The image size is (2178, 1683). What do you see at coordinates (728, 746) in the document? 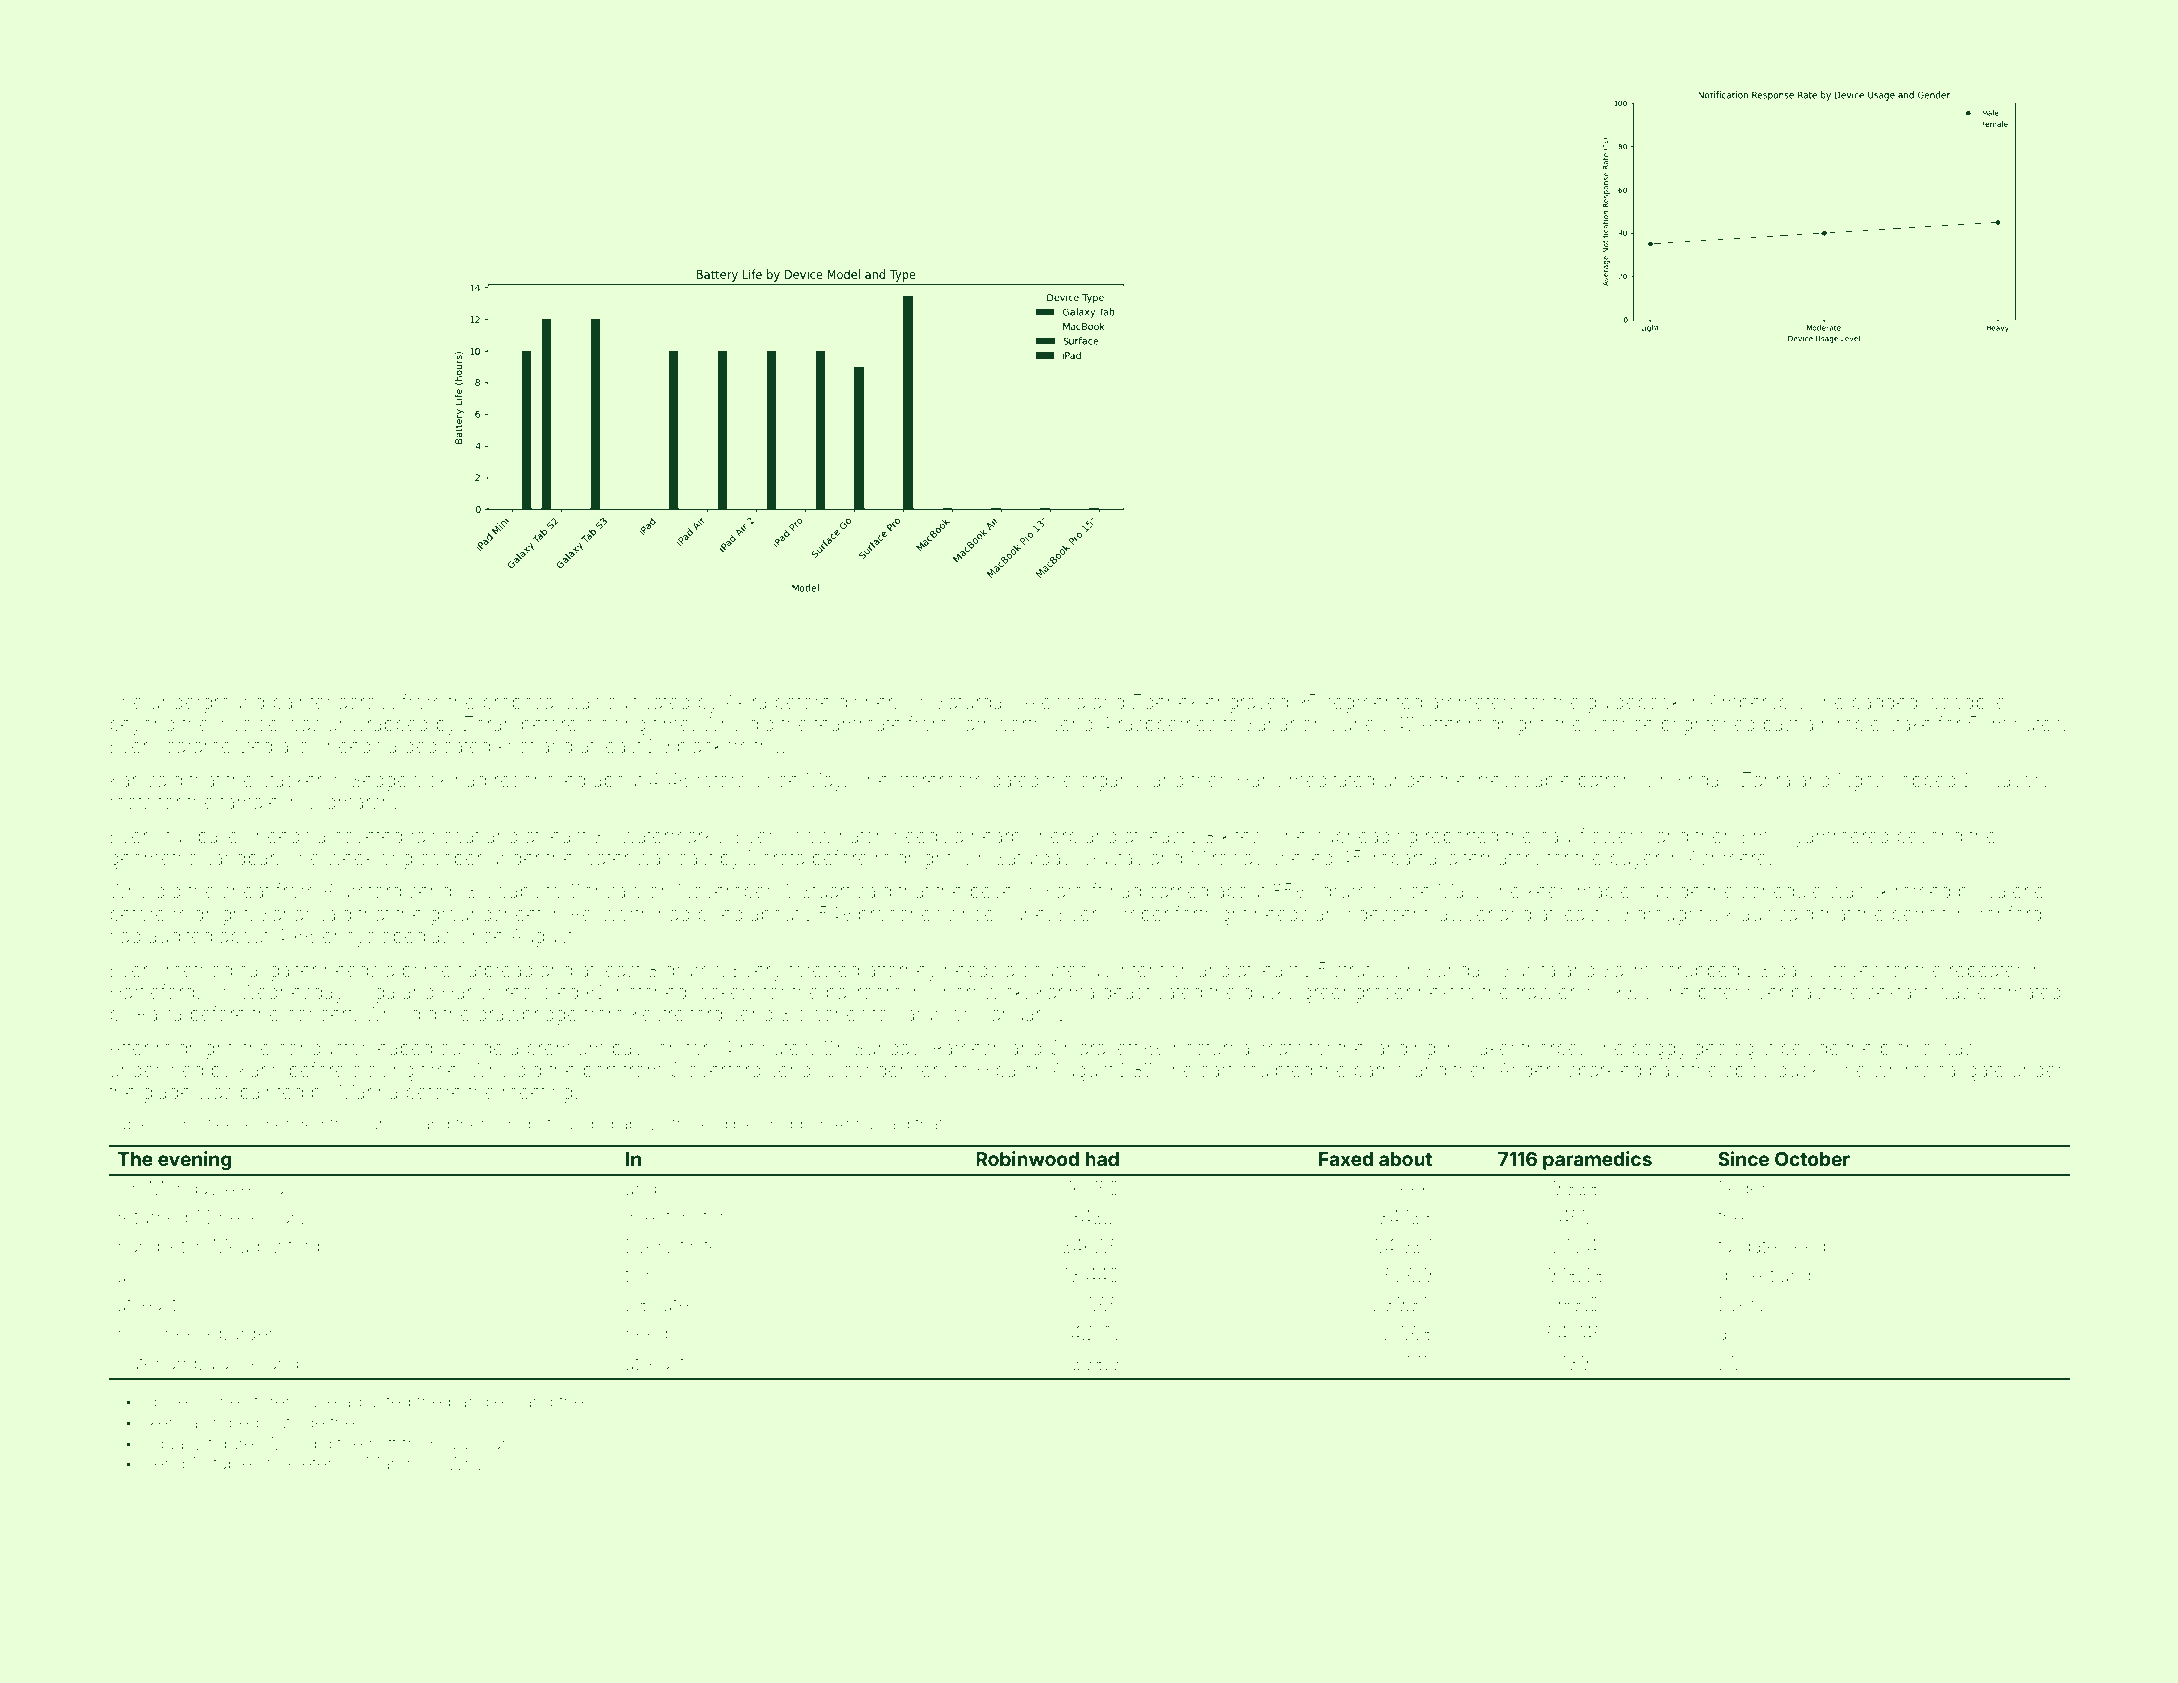
I see `blacksmiths` at bounding box center [728, 746].
